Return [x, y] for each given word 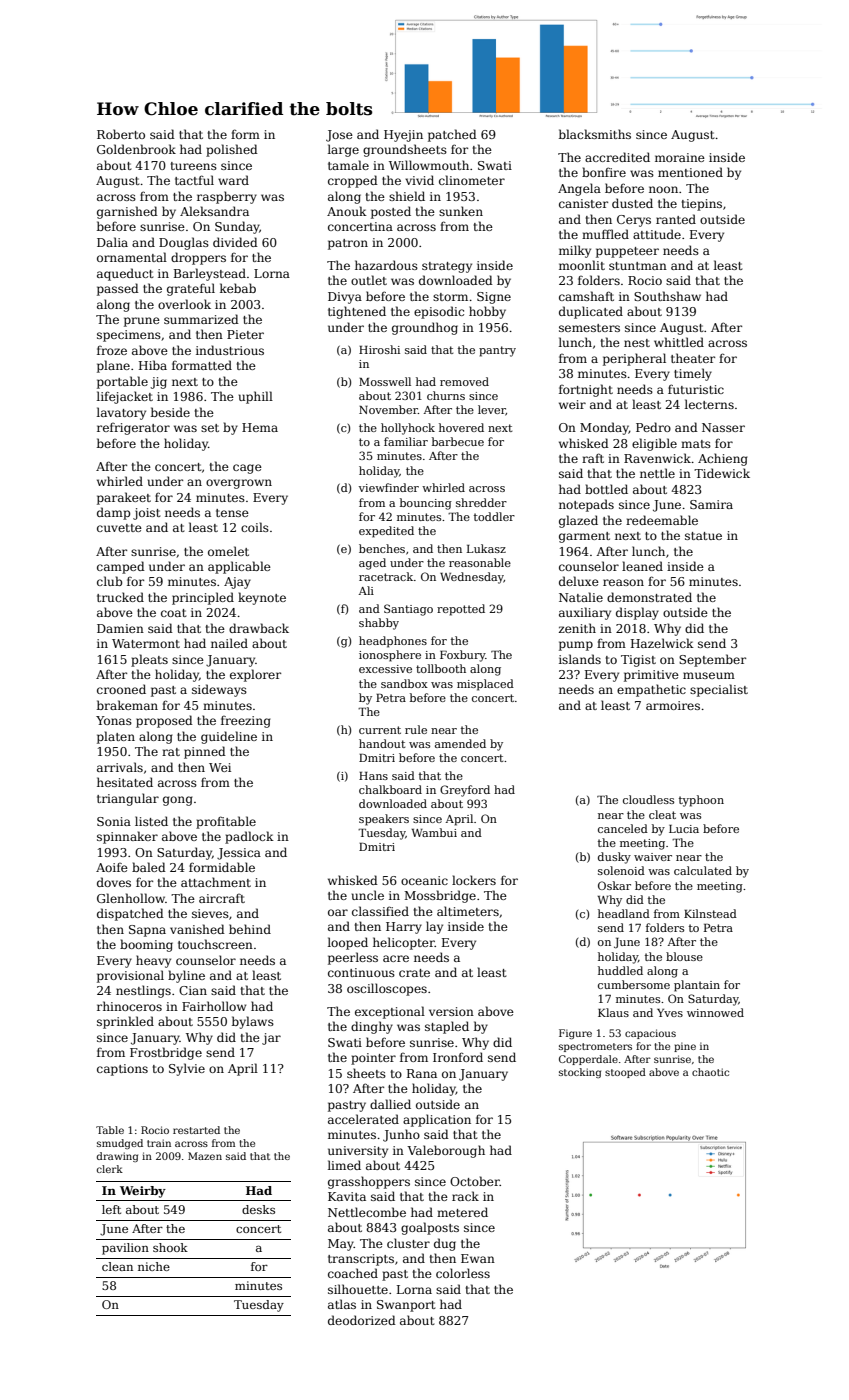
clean [117, 1266]
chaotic [710, 1072]
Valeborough [446, 1151]
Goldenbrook [136, 149]
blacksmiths [595, 134]
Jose [339, 136]
